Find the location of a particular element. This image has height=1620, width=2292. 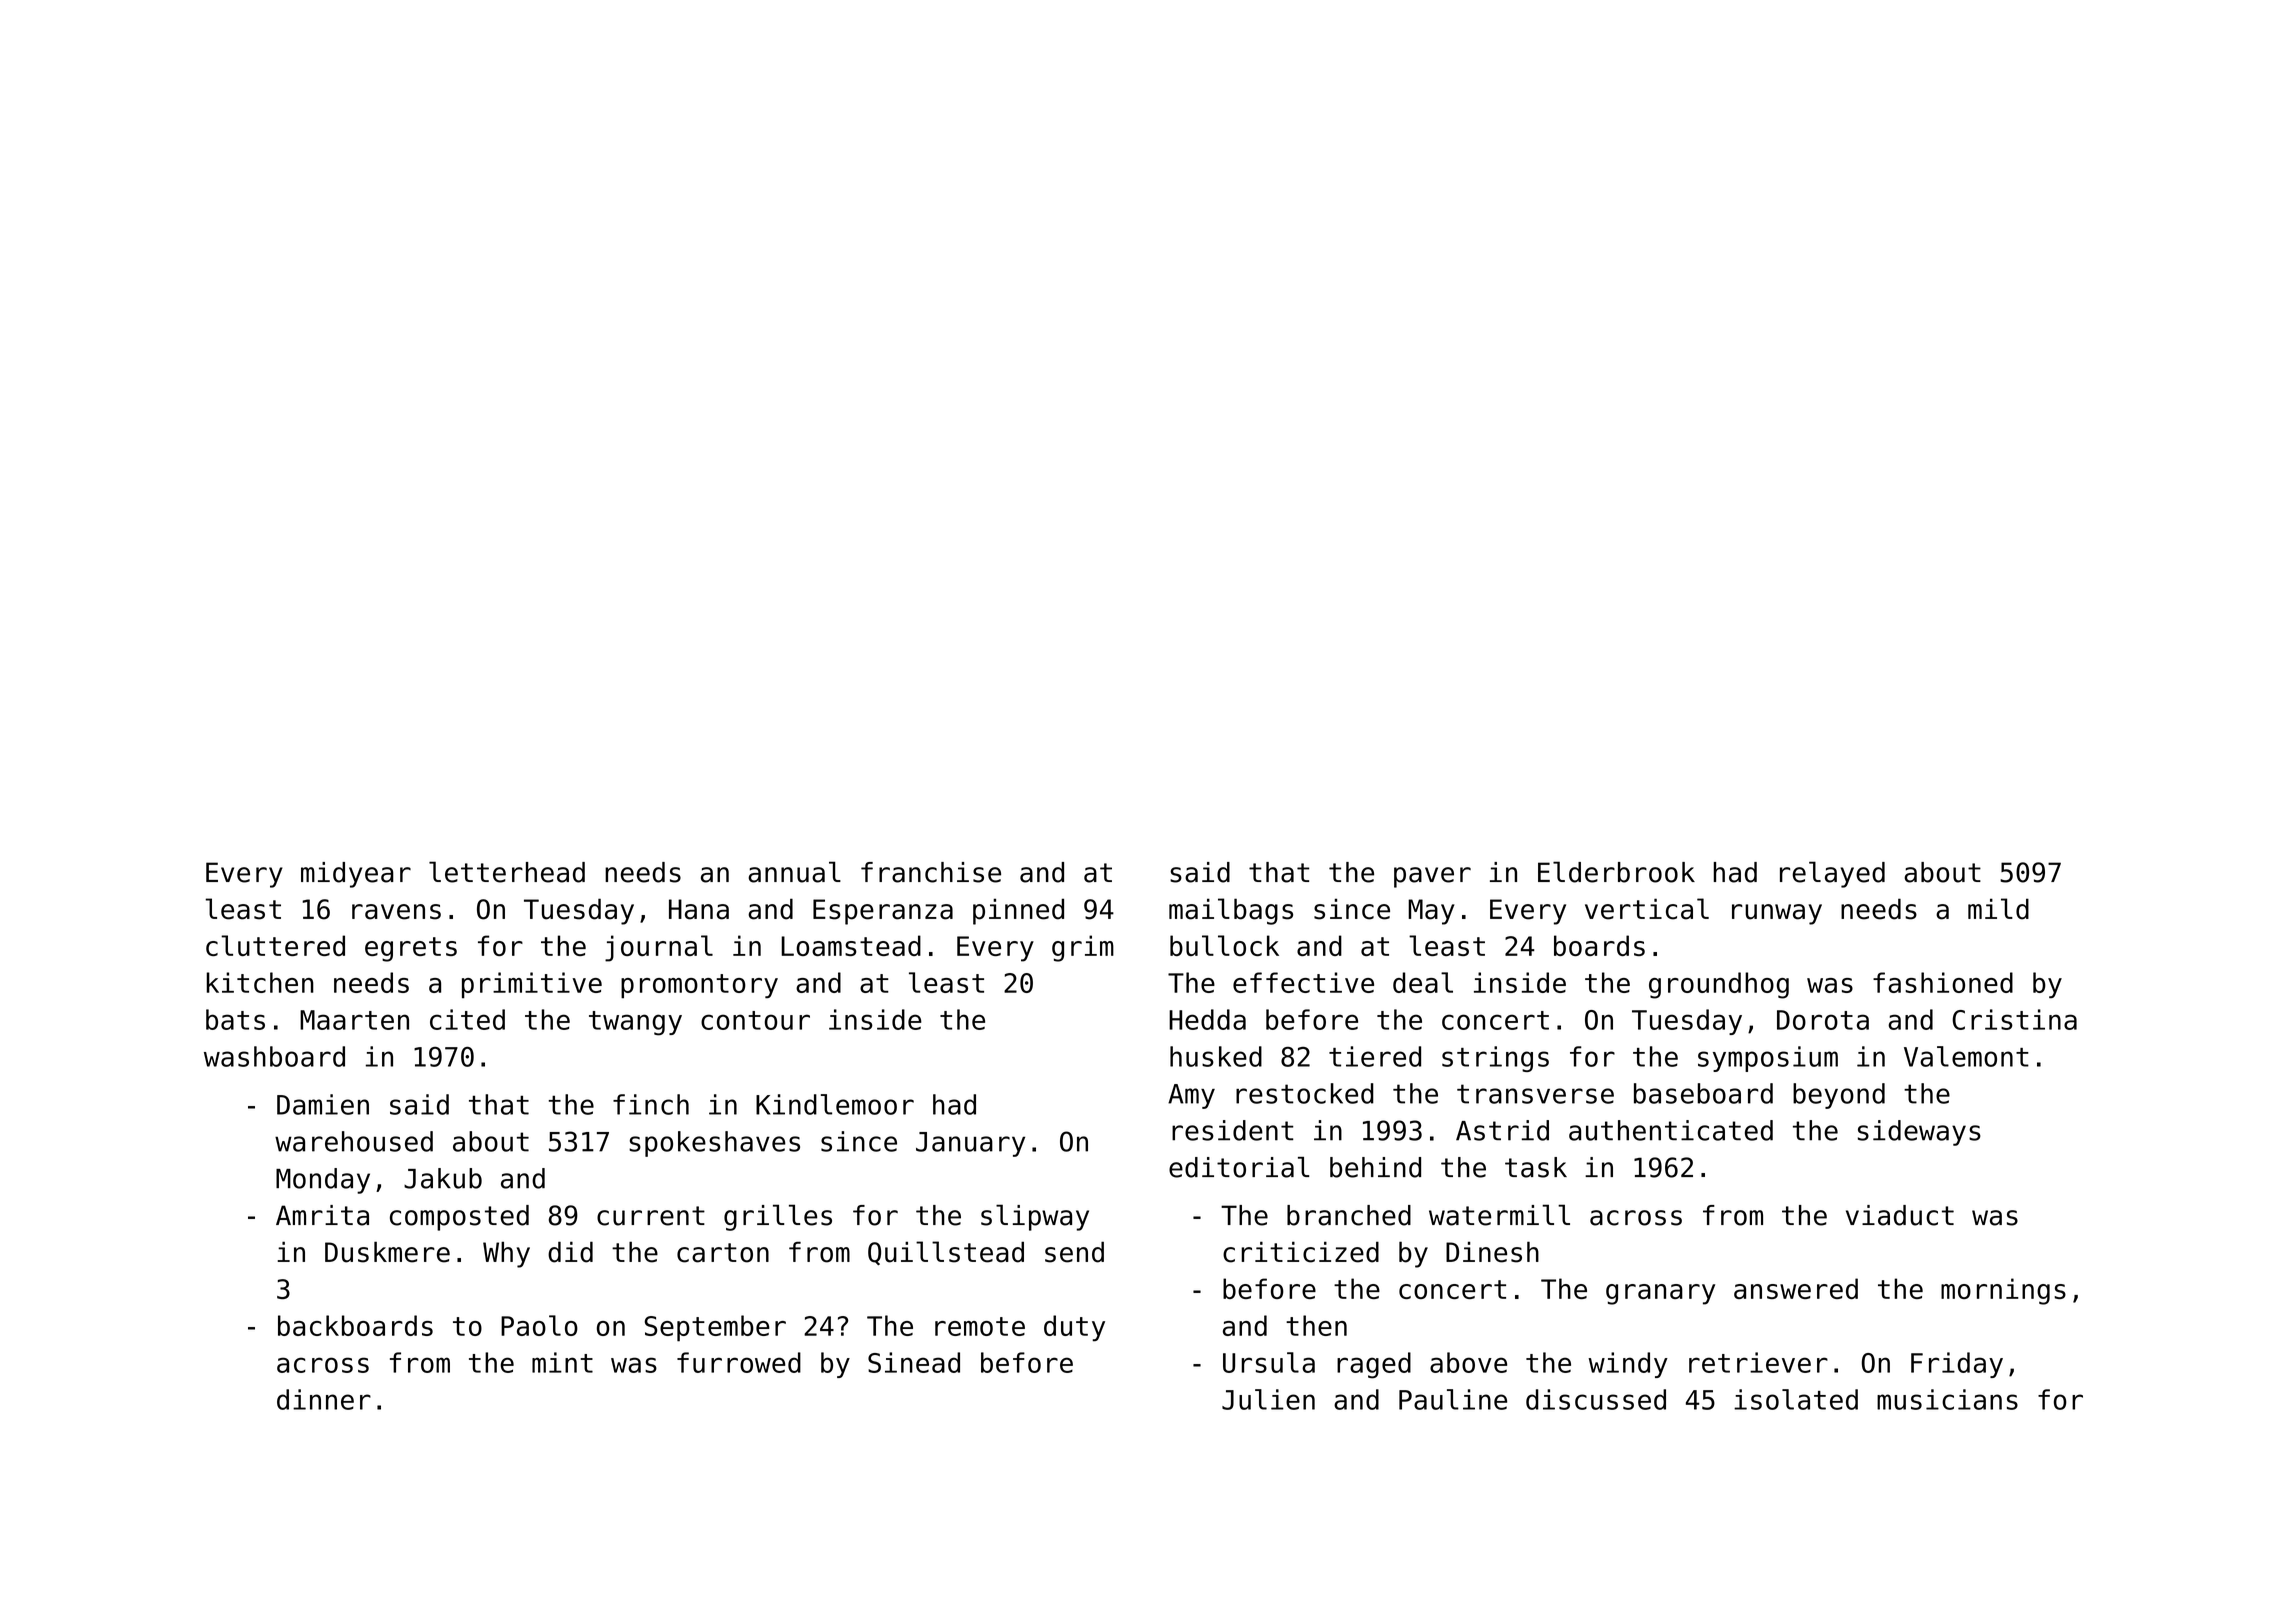

twangy is located at coordinates (635, 1023).
